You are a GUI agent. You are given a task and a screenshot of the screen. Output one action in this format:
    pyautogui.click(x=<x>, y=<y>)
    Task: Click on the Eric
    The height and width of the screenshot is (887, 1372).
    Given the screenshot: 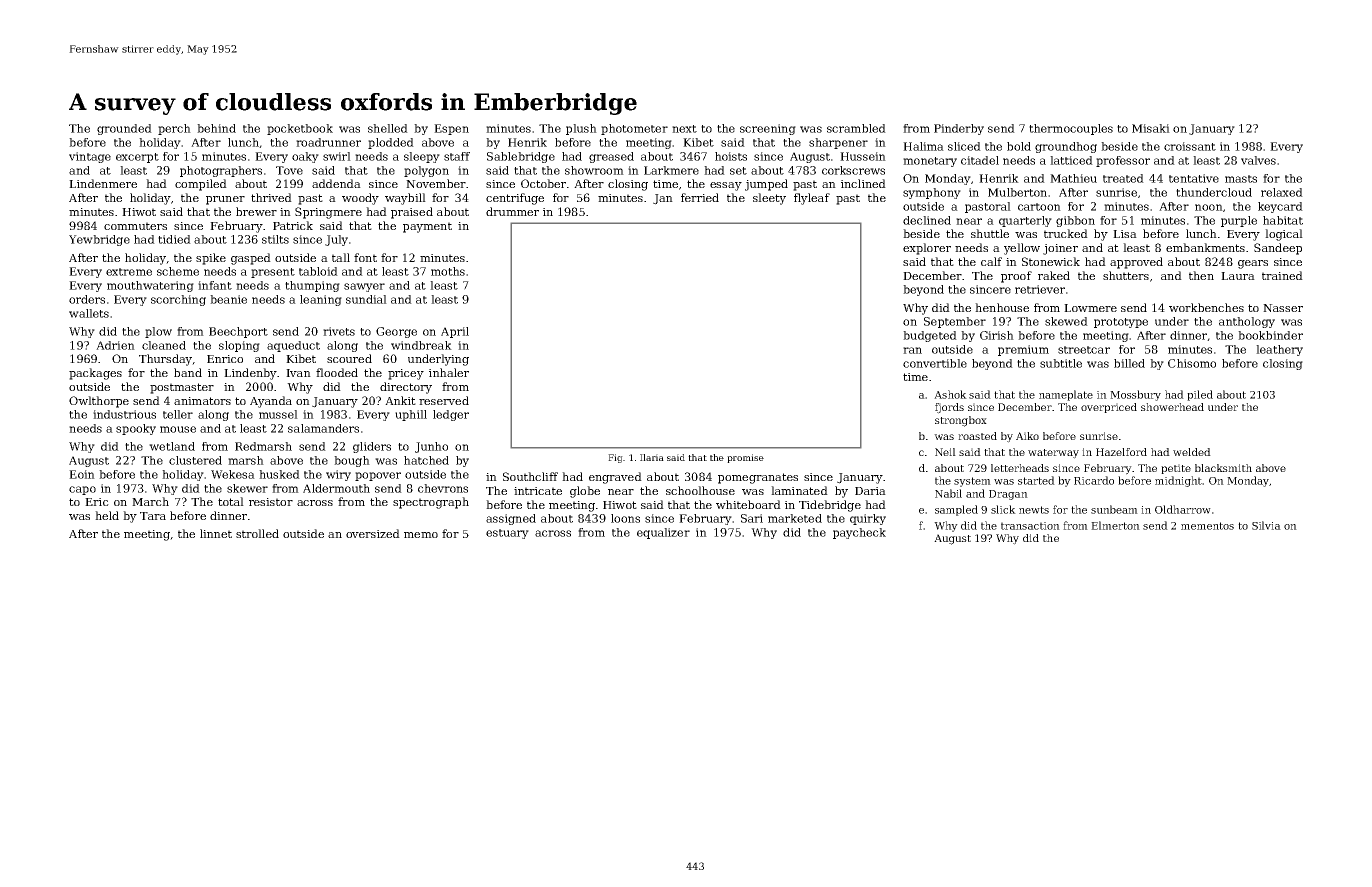 What is the action you would take?
    pyautogui.click(x=97, y=502)
